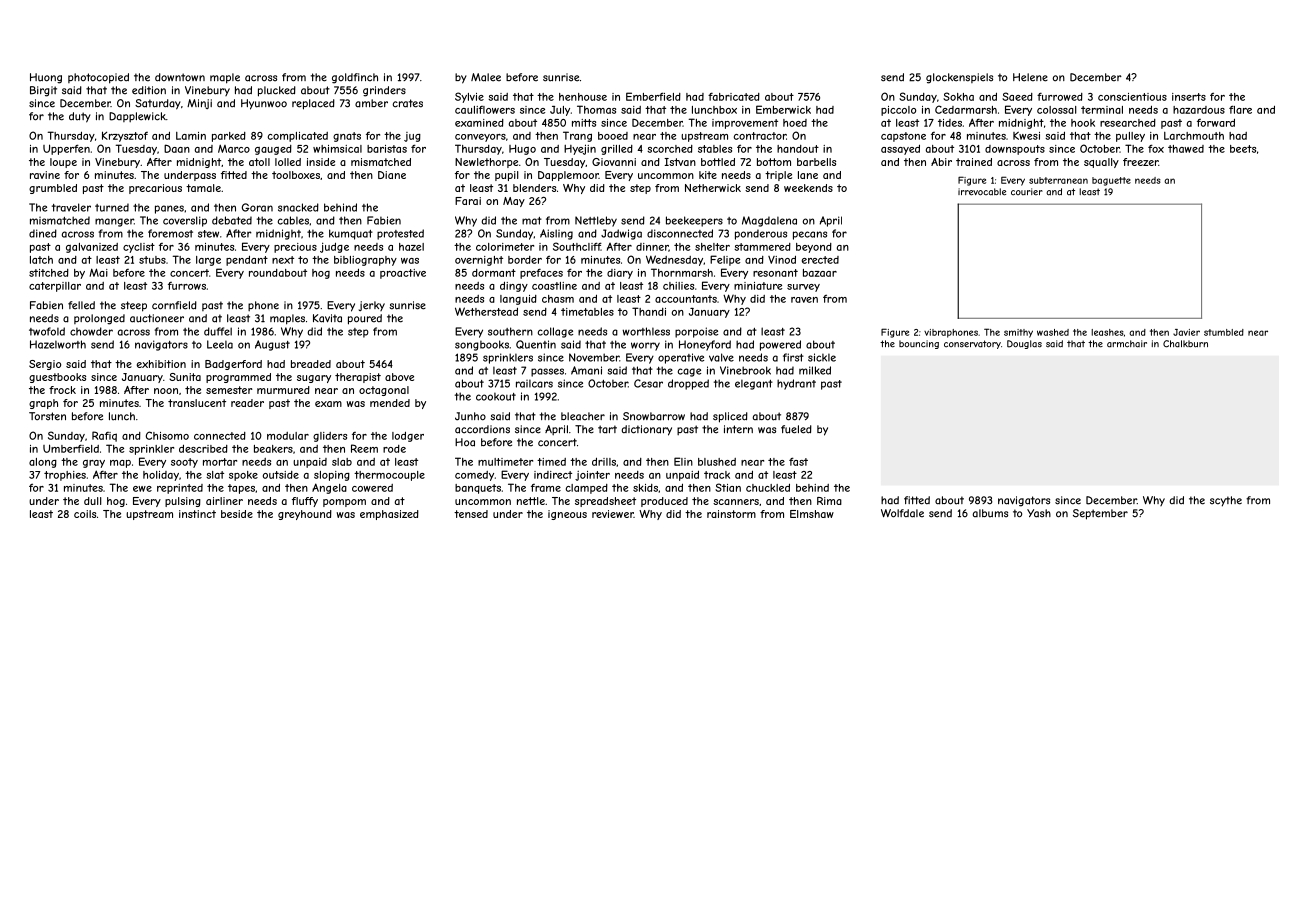 The height and width of the screenshot is (924, 1308). I want to click on Huong, so click(46, 78).
